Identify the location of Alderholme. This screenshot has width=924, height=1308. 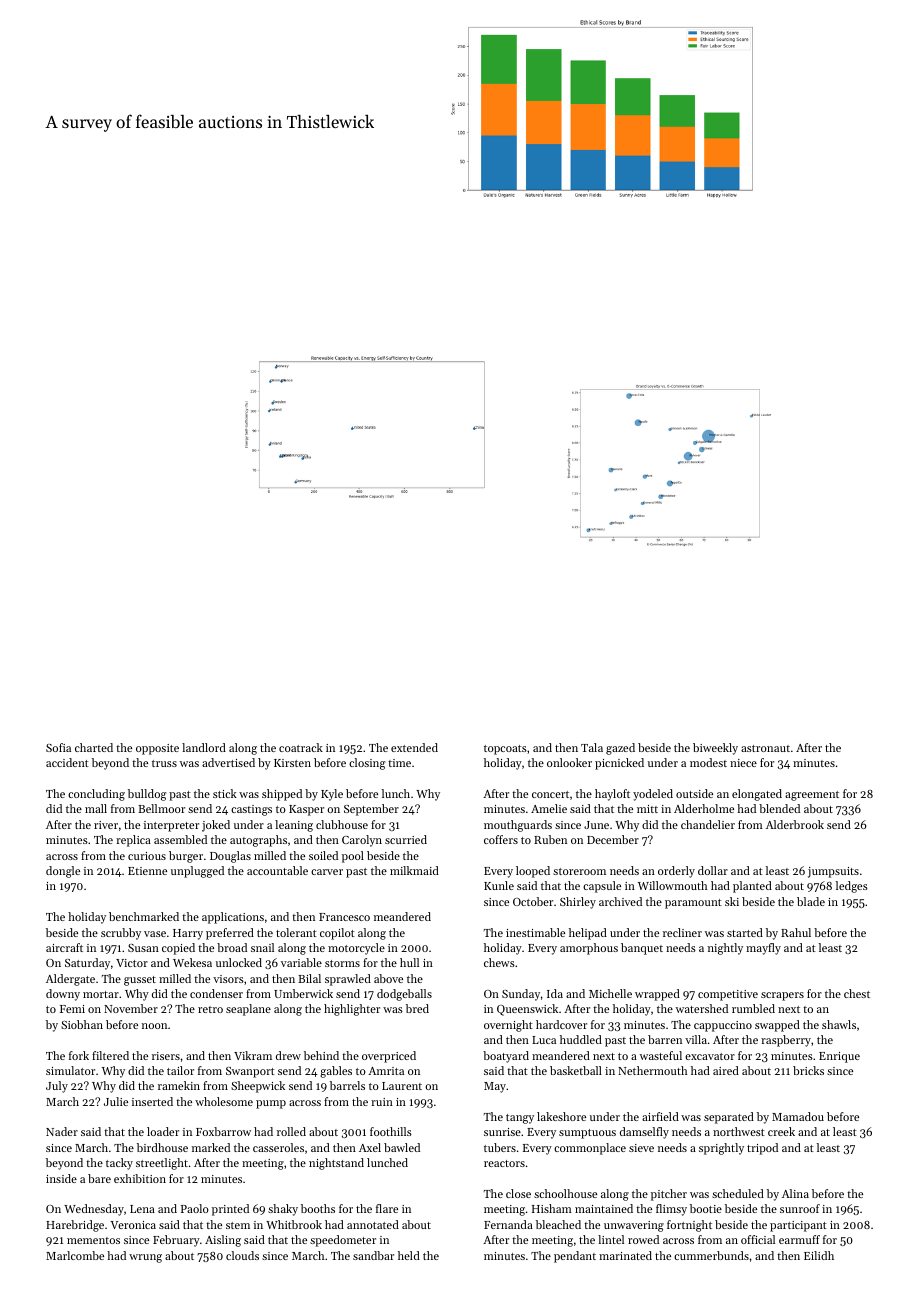
(704, 808).
